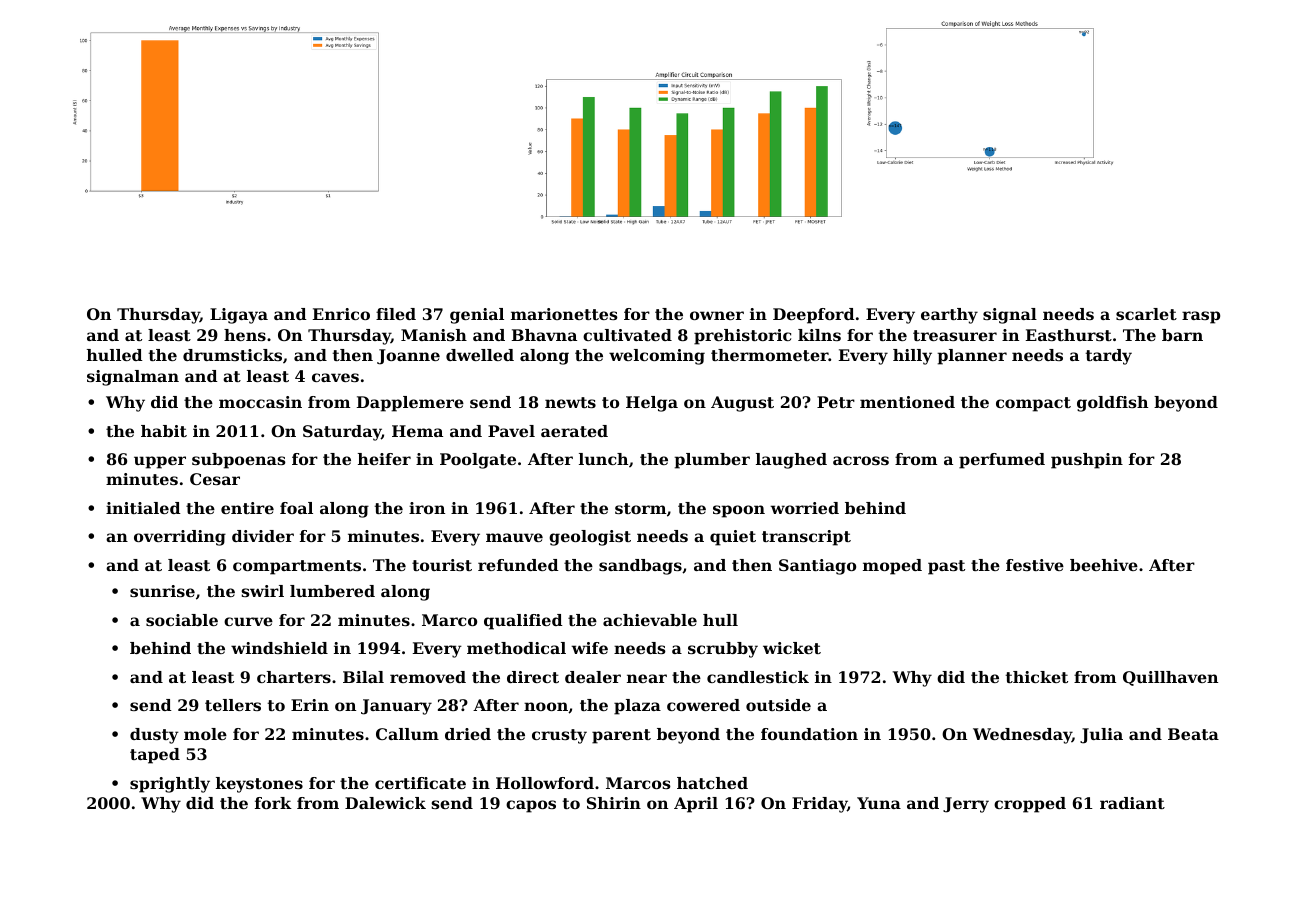  What do you see at coordinates (480, 355) in the image?
I see `dwelled` at bounding box center [480, 355].
